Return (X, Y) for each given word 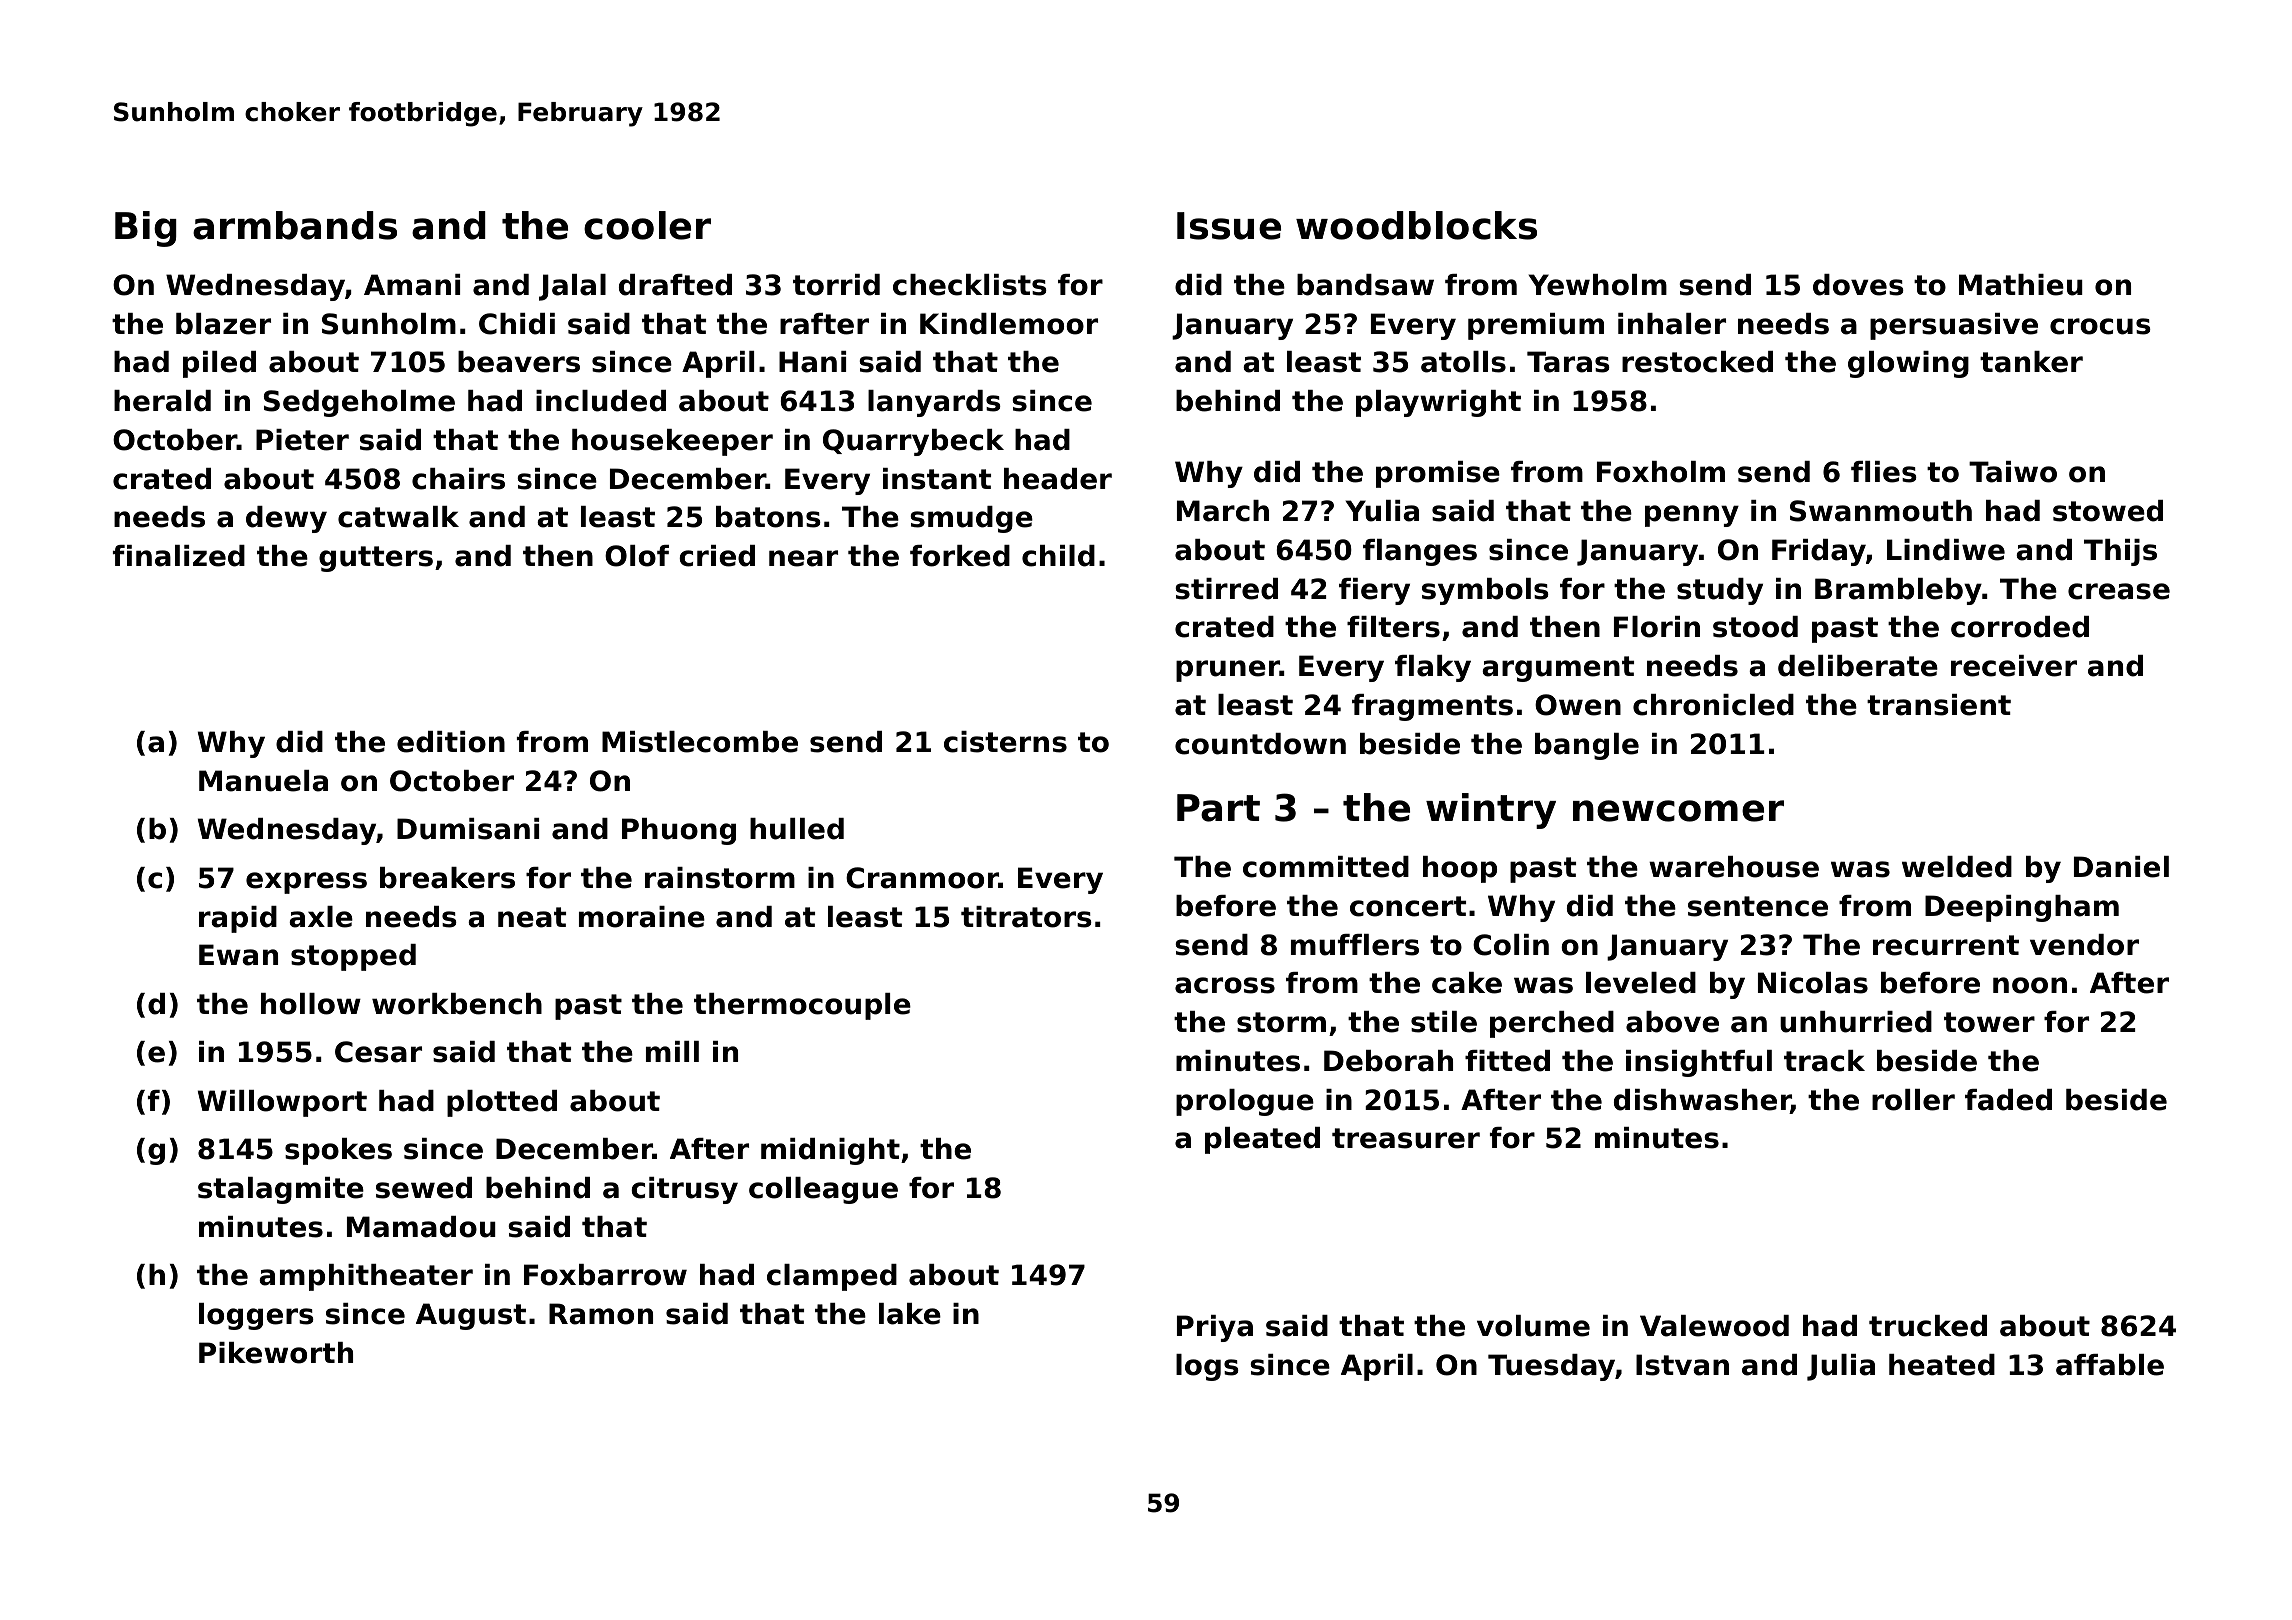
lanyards (934, 403)
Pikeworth (276, 1353)
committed (1326, 867)
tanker (2031, 362)
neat (532, 917)
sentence (1758, 906)
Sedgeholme (359, 403)
